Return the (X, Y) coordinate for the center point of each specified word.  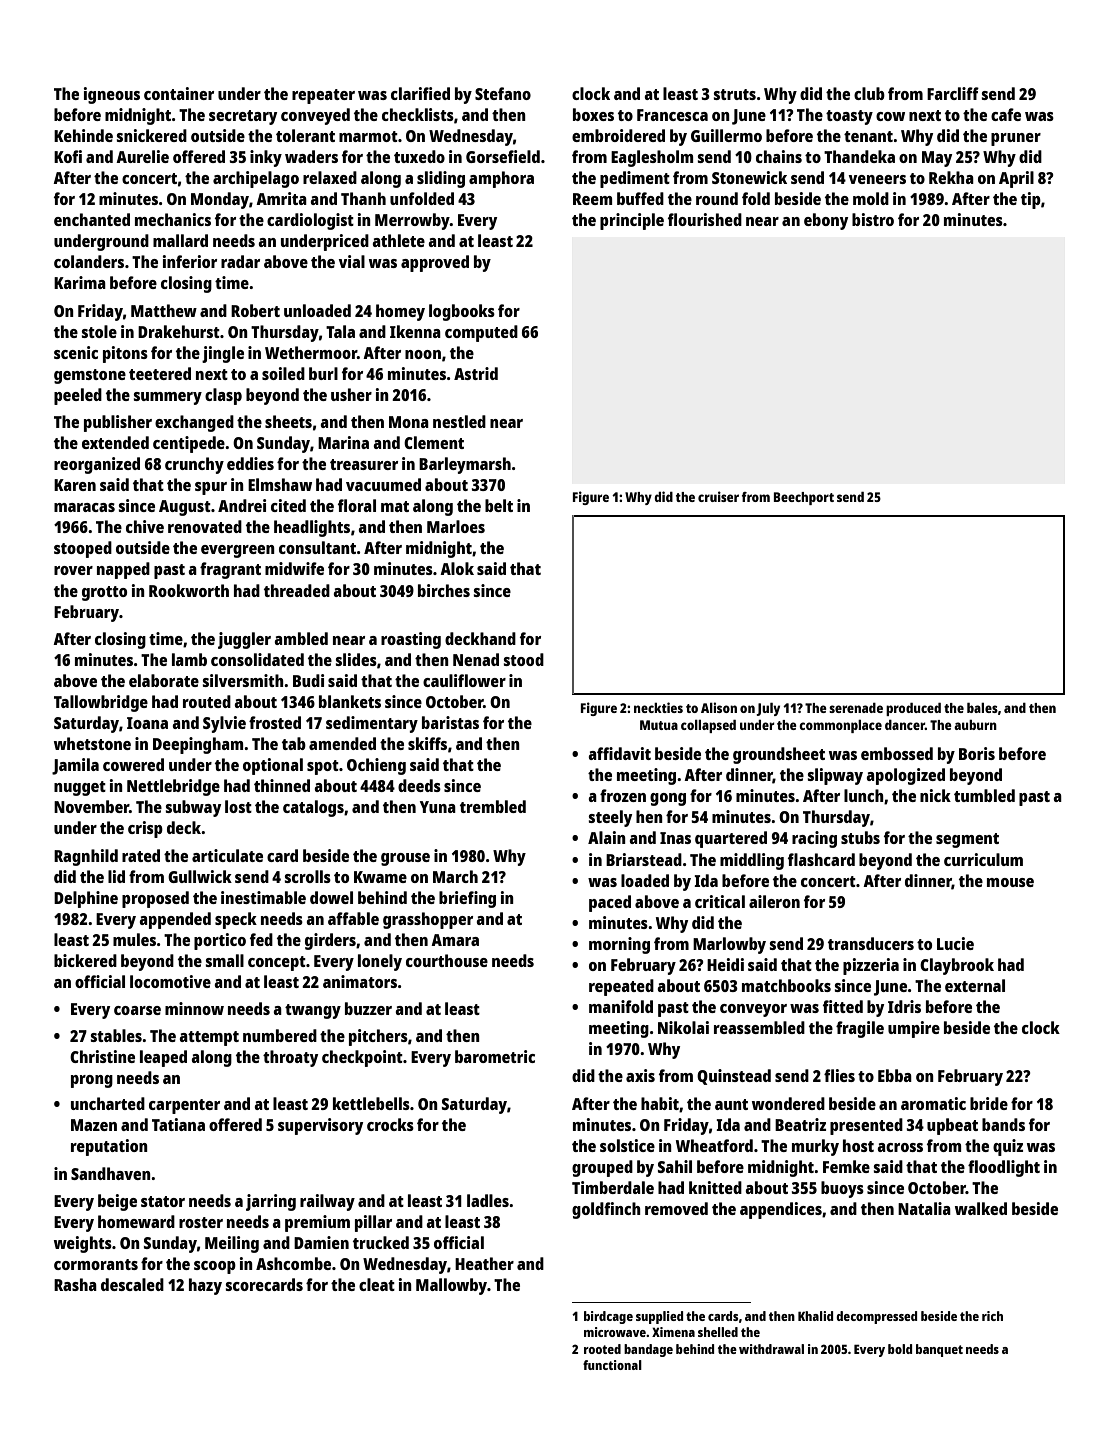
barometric (495, 1056)
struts (734, 94)
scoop (215, 1267)
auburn (975, 725)
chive (145, 526)
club (869, 93)
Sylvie (224, 724)
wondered (788, 1103)
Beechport (804, 498)
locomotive (170, 981)
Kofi (68, 156)
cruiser (718, 496)
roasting (411, 640)
